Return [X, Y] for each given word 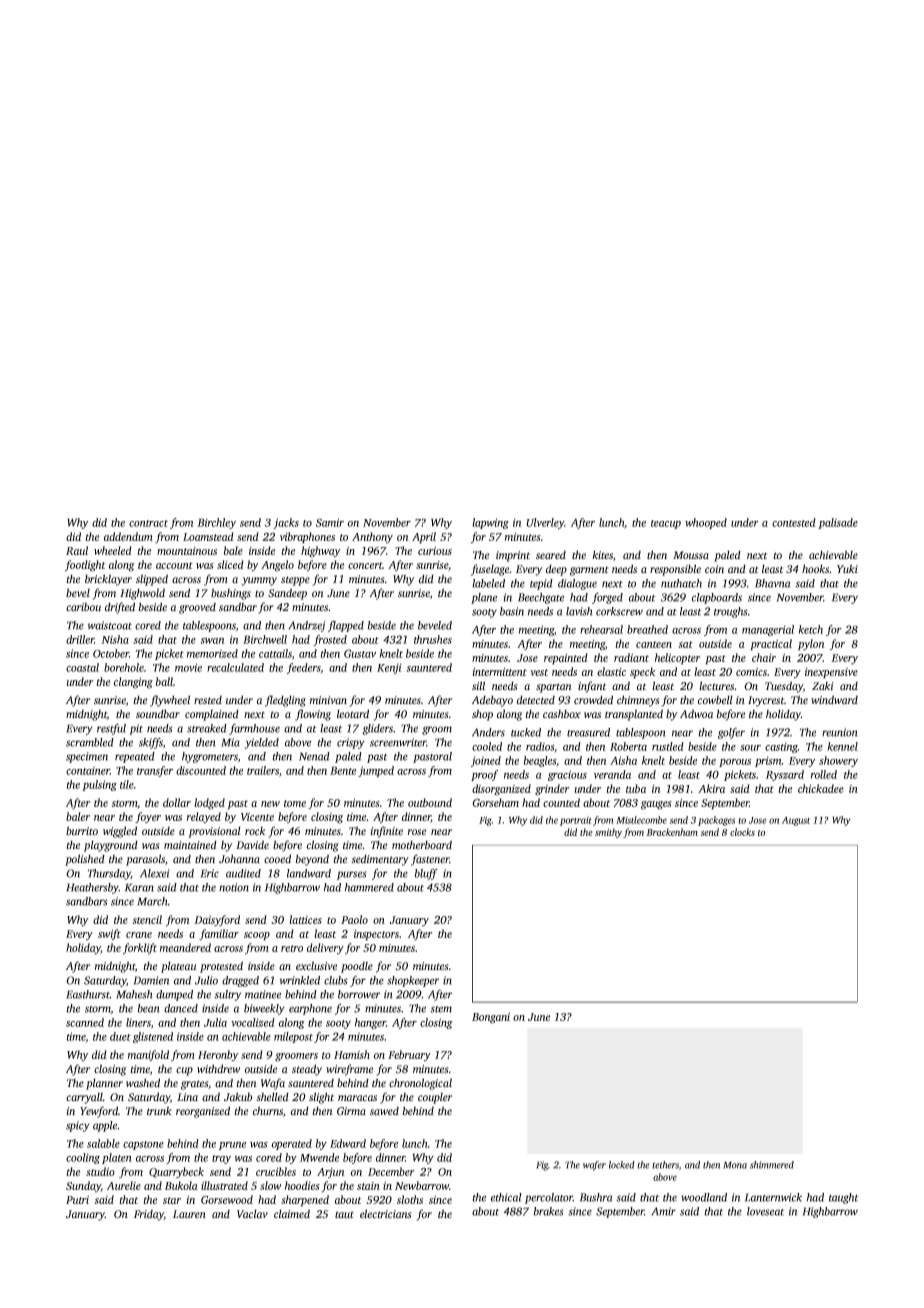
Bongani [491, 1018]
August [796, 821]
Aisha [623, 760]
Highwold [142, 594]
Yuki [847, 569]
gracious [567, 775]
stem [441, 1009]
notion [234, 887]
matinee [263, 994]
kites [602, 555]
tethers [665, 1165]
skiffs [151, 743]
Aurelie [124, 1185]
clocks [742, 832]
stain [368, 1186]
